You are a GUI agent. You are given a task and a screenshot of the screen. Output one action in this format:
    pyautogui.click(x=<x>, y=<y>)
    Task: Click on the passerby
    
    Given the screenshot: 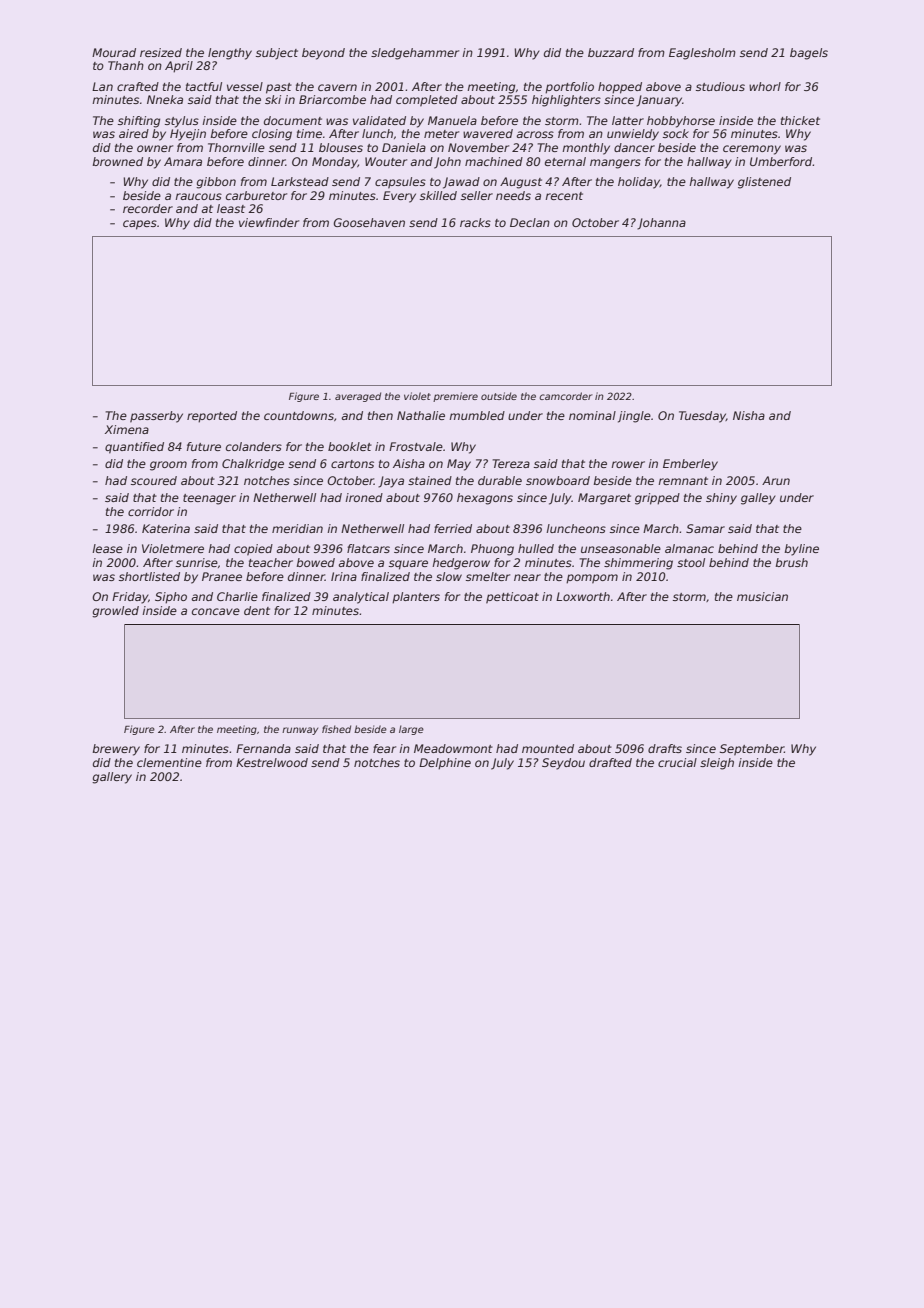 What is the action you would take?
    pyautogui.click(x=156, y=417)
